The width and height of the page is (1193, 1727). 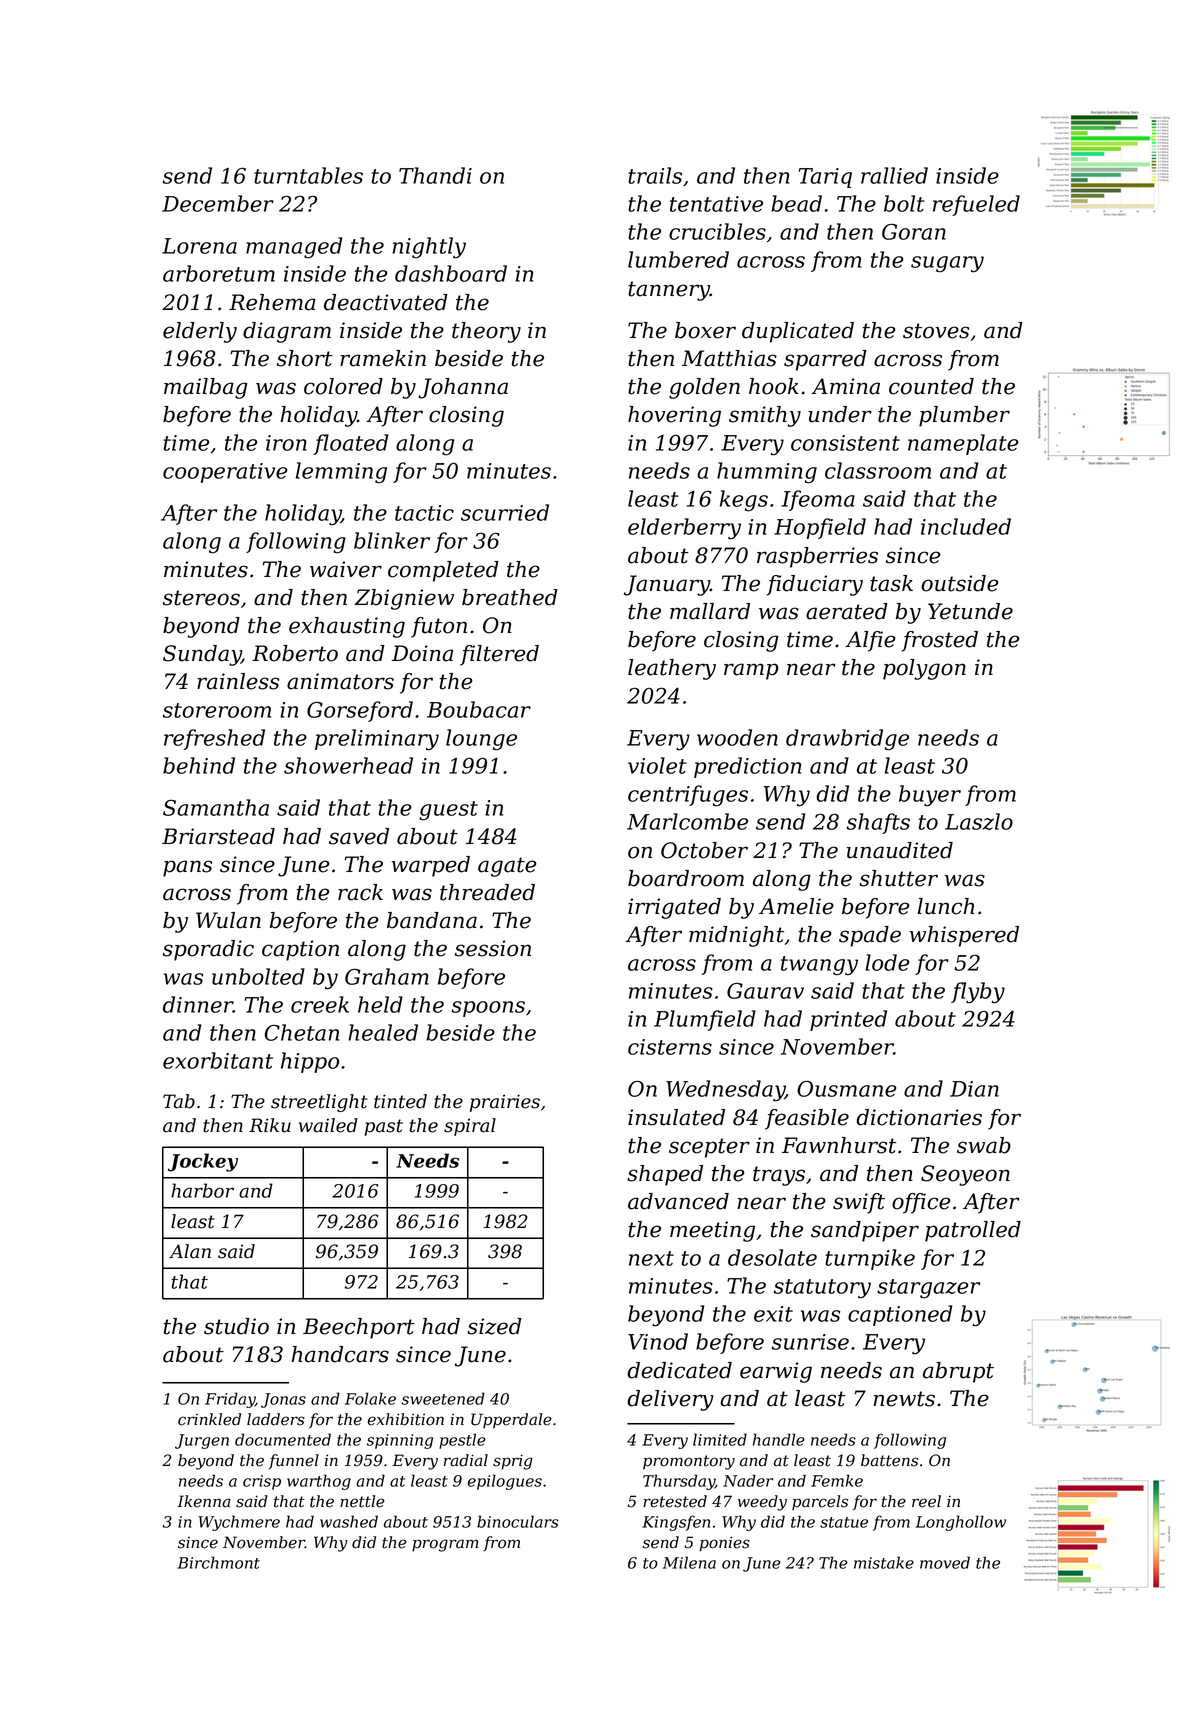 I want to click on refueled, so click(x=976, y=205).
